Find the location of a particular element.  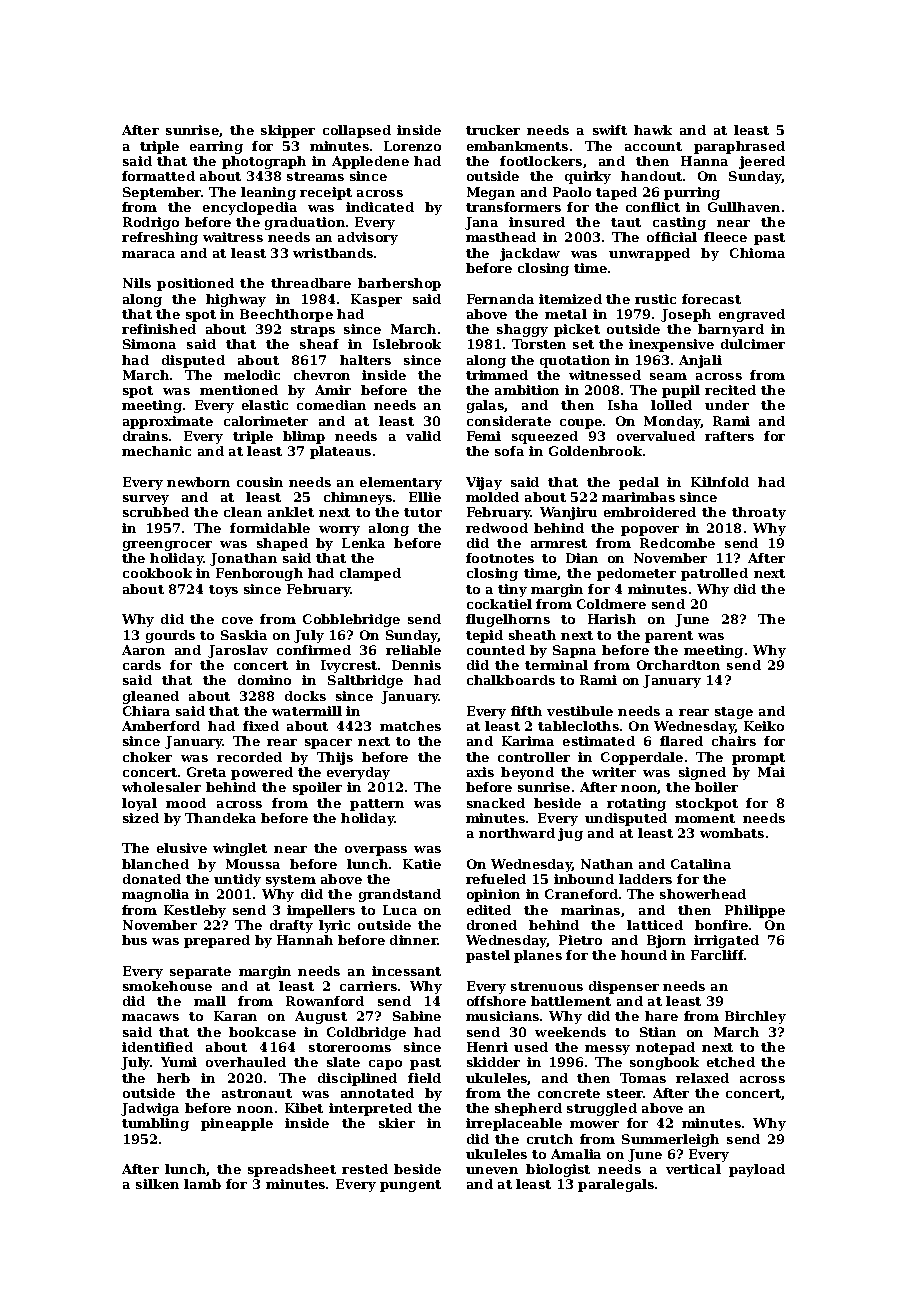

formatted is located at coordinates (158, 176).
